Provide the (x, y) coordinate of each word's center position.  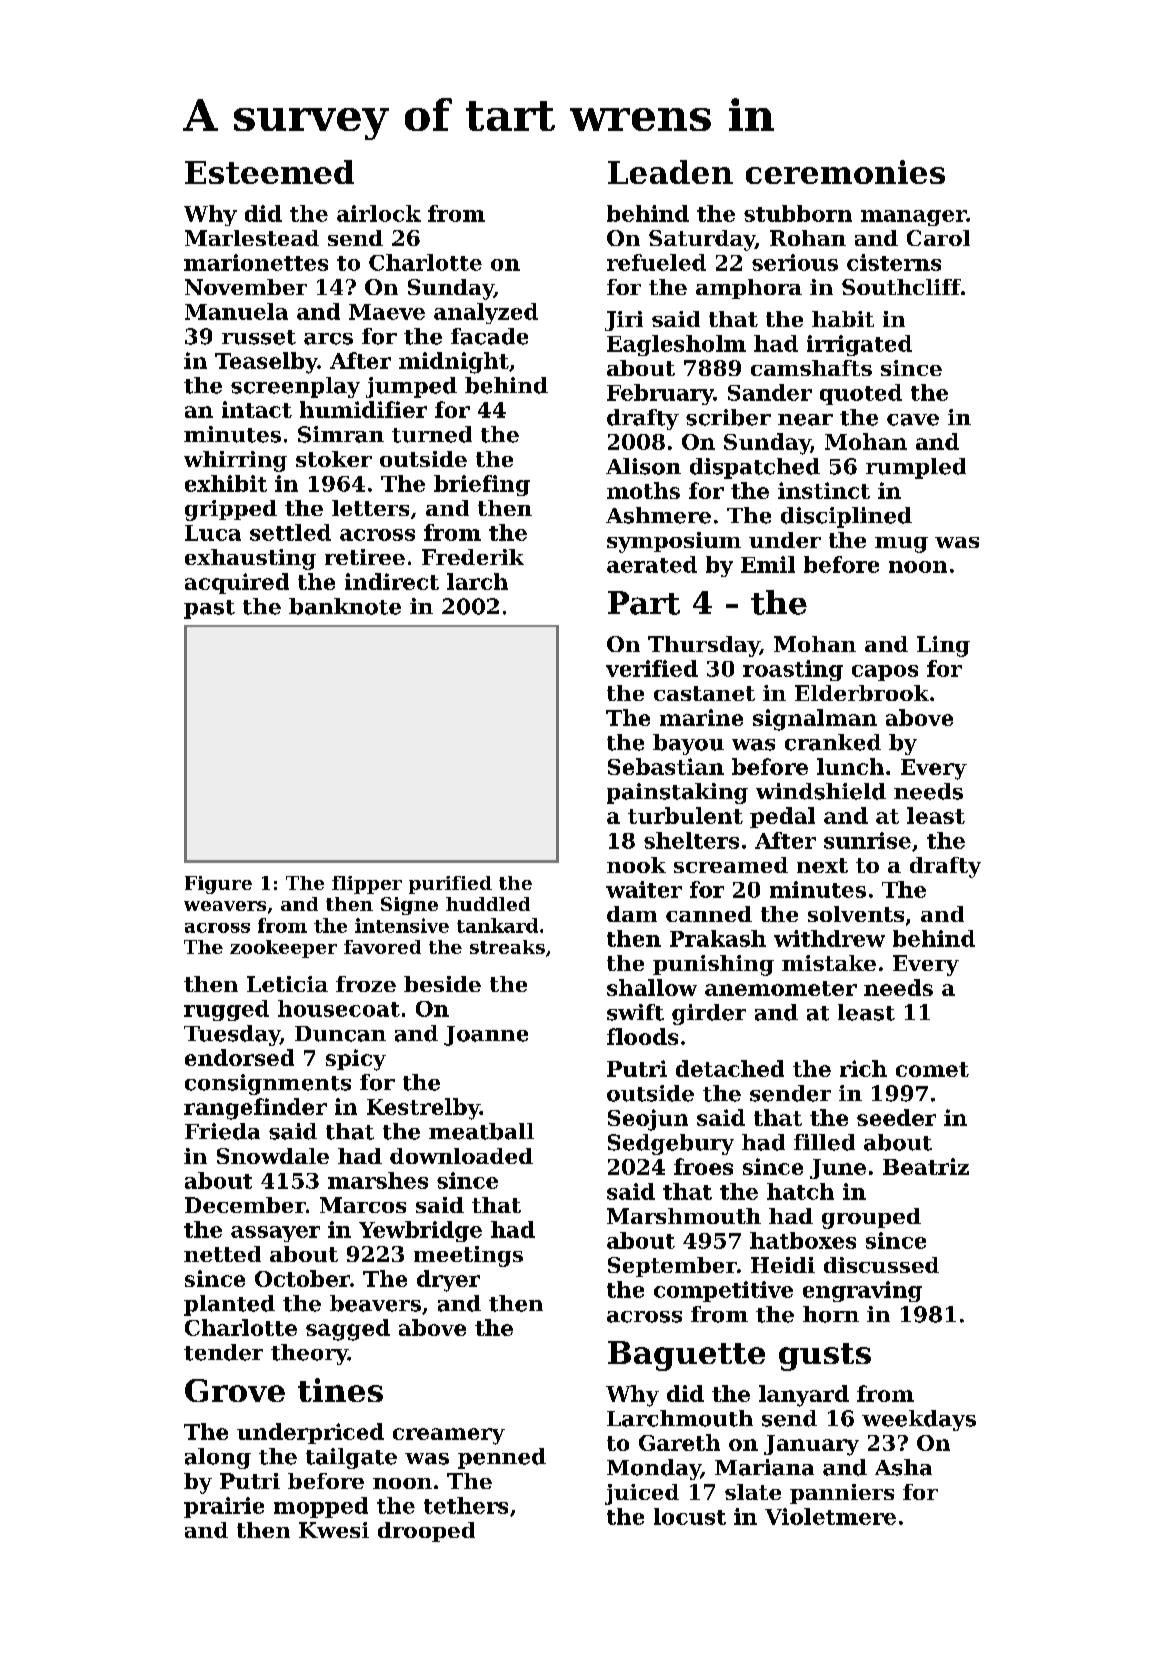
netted (222, 1254)
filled (824, 1142)
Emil (768, 564)
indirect (392, 581)
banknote (345, 606)
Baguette (686, 1356)
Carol (938, 238)
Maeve (387, 312)
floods (642, 1036)
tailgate (351, 1458)
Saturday (702, 240)
